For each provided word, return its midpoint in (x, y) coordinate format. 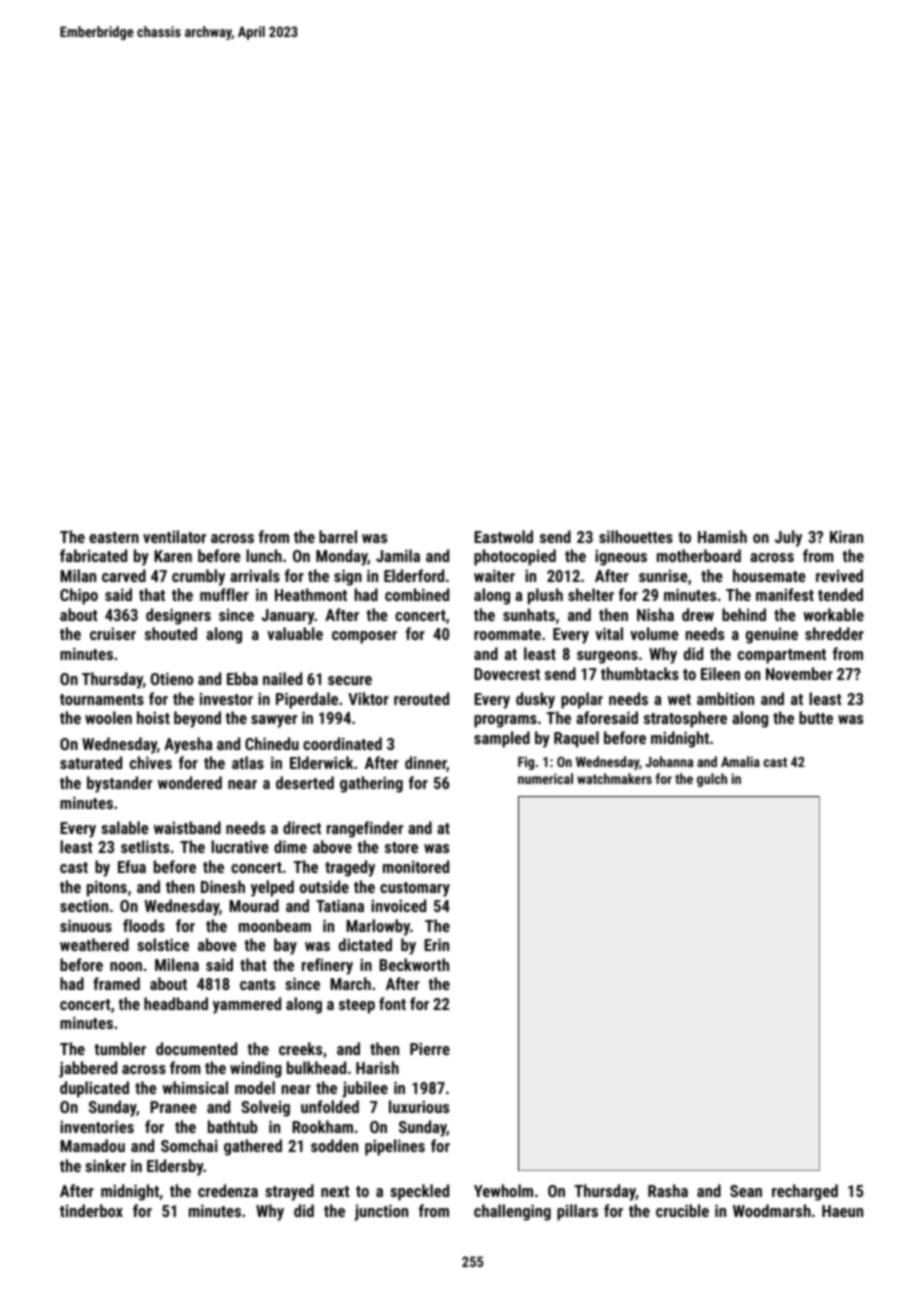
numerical (545, 778)
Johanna (669, 761)
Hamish (722, 536)
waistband (187, 827)
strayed (289, 1192)
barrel (338, 536)
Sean (746, 1191)
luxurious (419, 1106)
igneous (621, 557)
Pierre (430, 1048)
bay (285, 946)
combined (417, 594)
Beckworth (414, 964)
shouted (171, 633)
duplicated (94, 1089)
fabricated (93, 555)
